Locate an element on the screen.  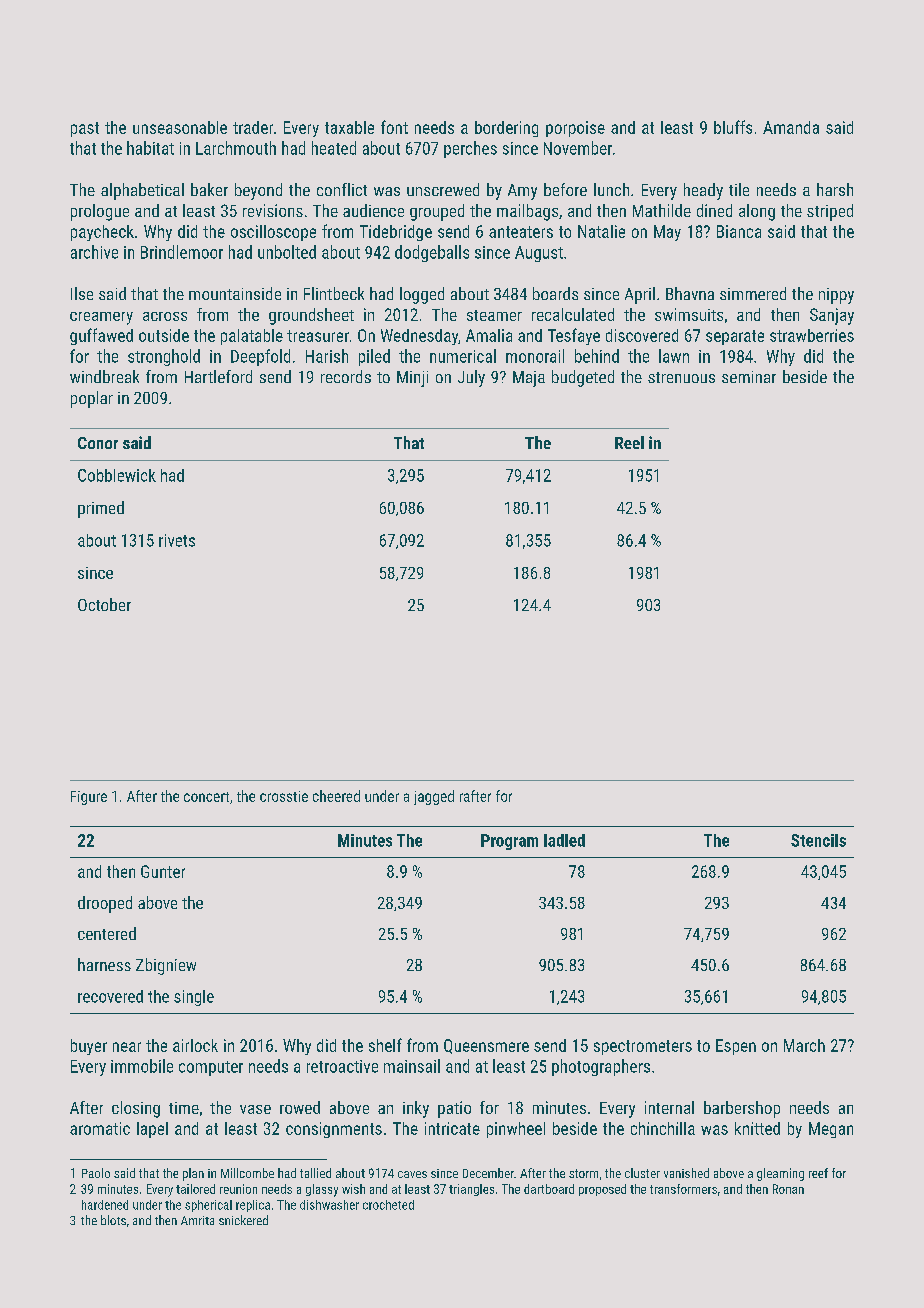
jagged is located at coordinates (434, 797).
